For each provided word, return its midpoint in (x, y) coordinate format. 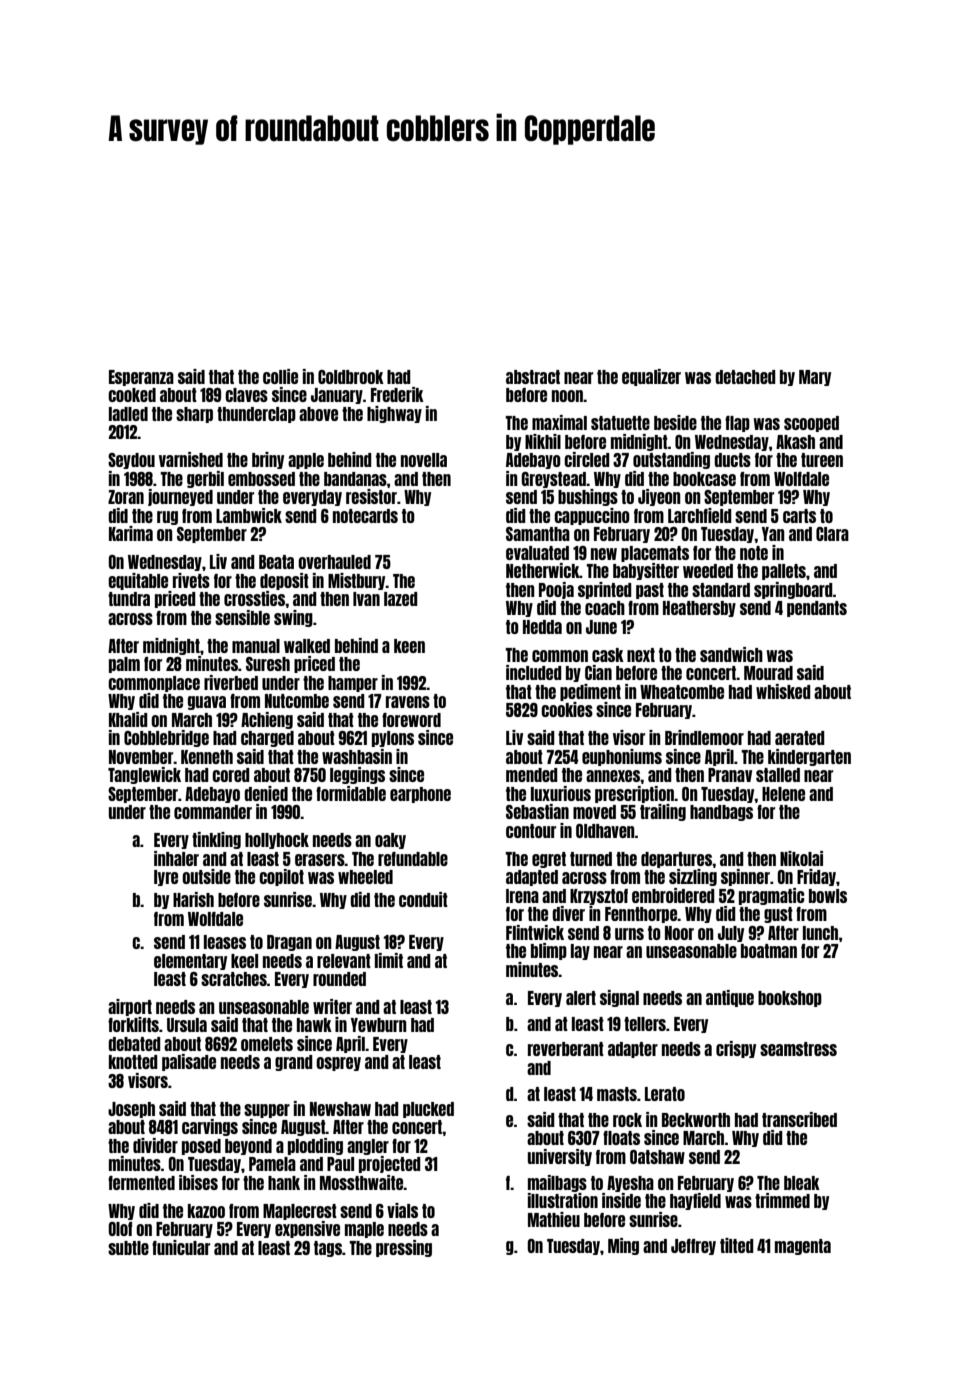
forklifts (133, 1024)
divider (155, 1145)
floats (621, 1138)
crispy (736, 1049)
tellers (645, 1024)
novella (424, 460)
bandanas (355, 479)
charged (267, 739)
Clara (832, 534)
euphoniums (622, 757)
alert (581, 998)
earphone (420, 795)
